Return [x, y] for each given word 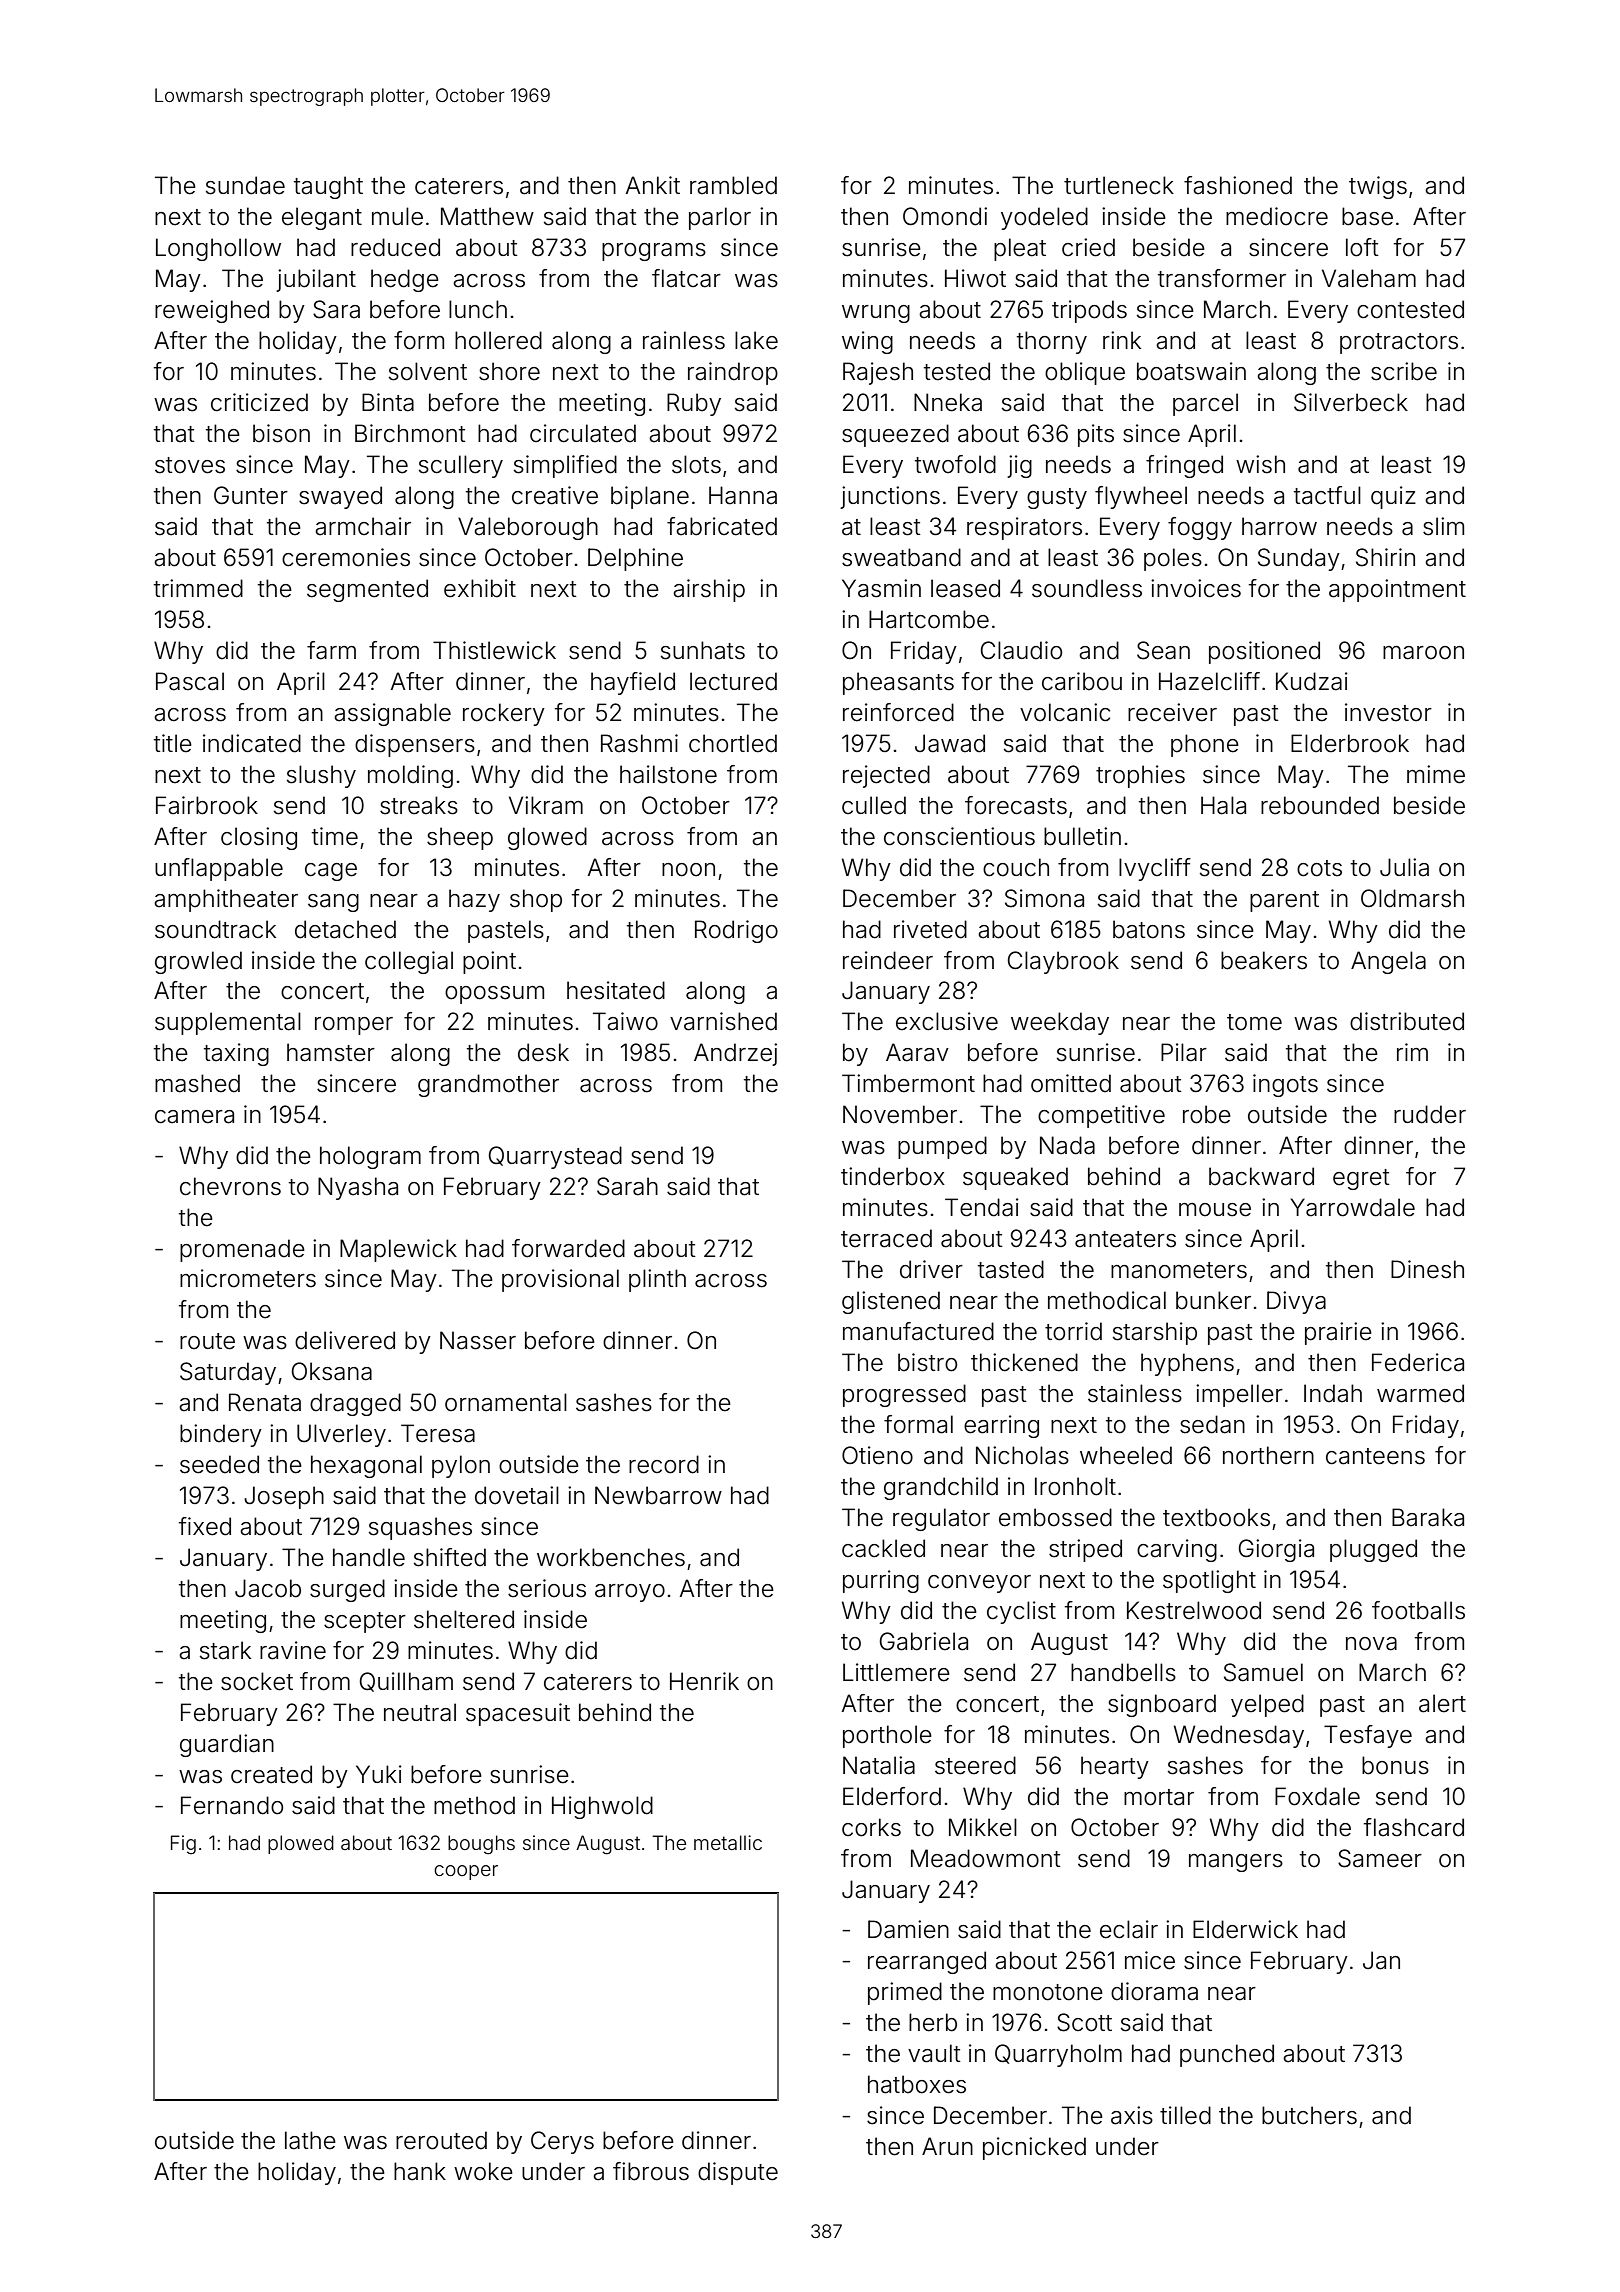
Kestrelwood [1194, 1610]
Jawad [950, 743]
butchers [1309, 2115]
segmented [367, 590]
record [664, 1464]
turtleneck [1119, 185]
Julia [1404, 867]
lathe [310, 2140]
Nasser [478, 1340]
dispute [738, 2173]
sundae [245, 185]
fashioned [1238, 185]
